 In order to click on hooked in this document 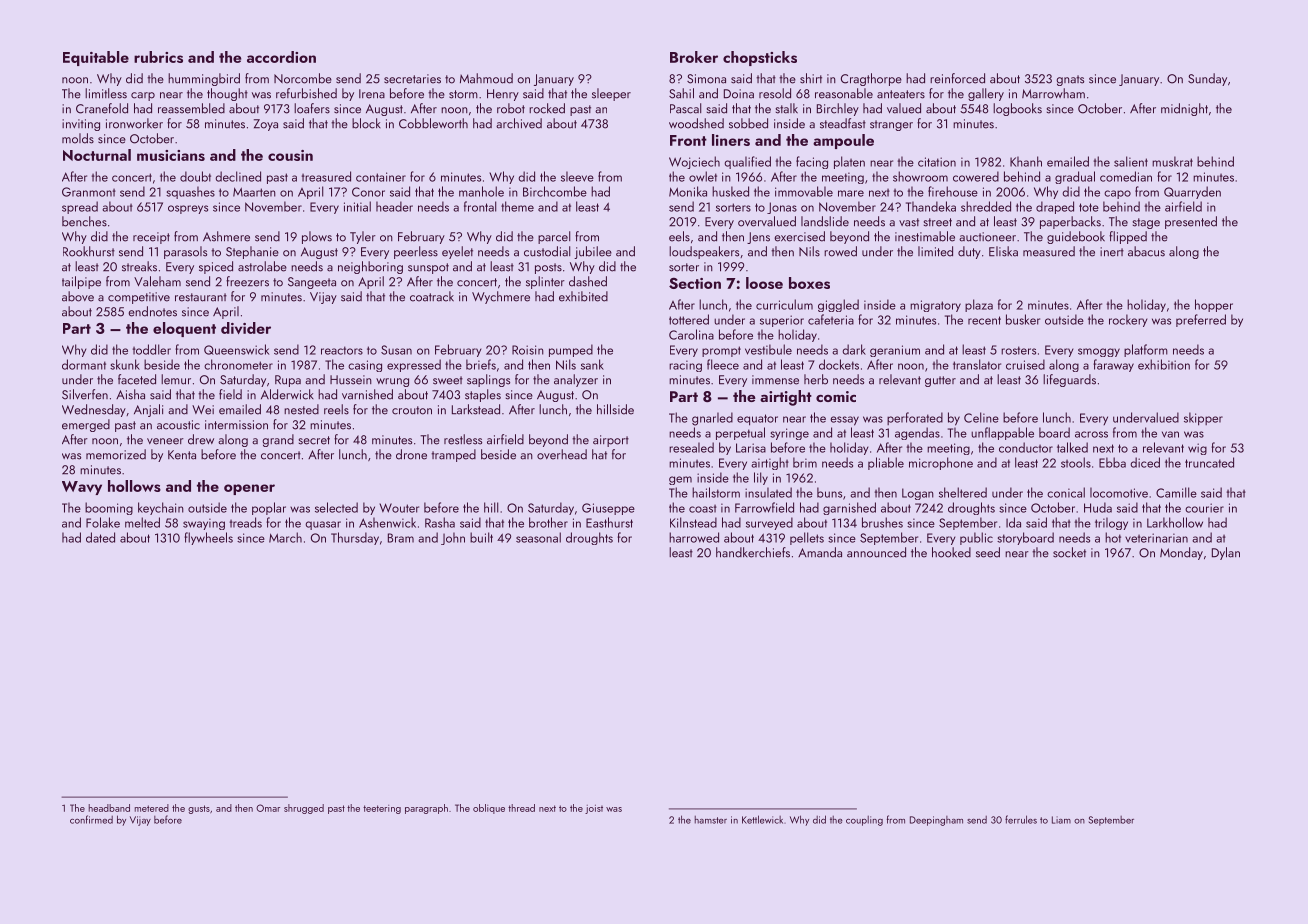, I will do `click(951, 552)`.
